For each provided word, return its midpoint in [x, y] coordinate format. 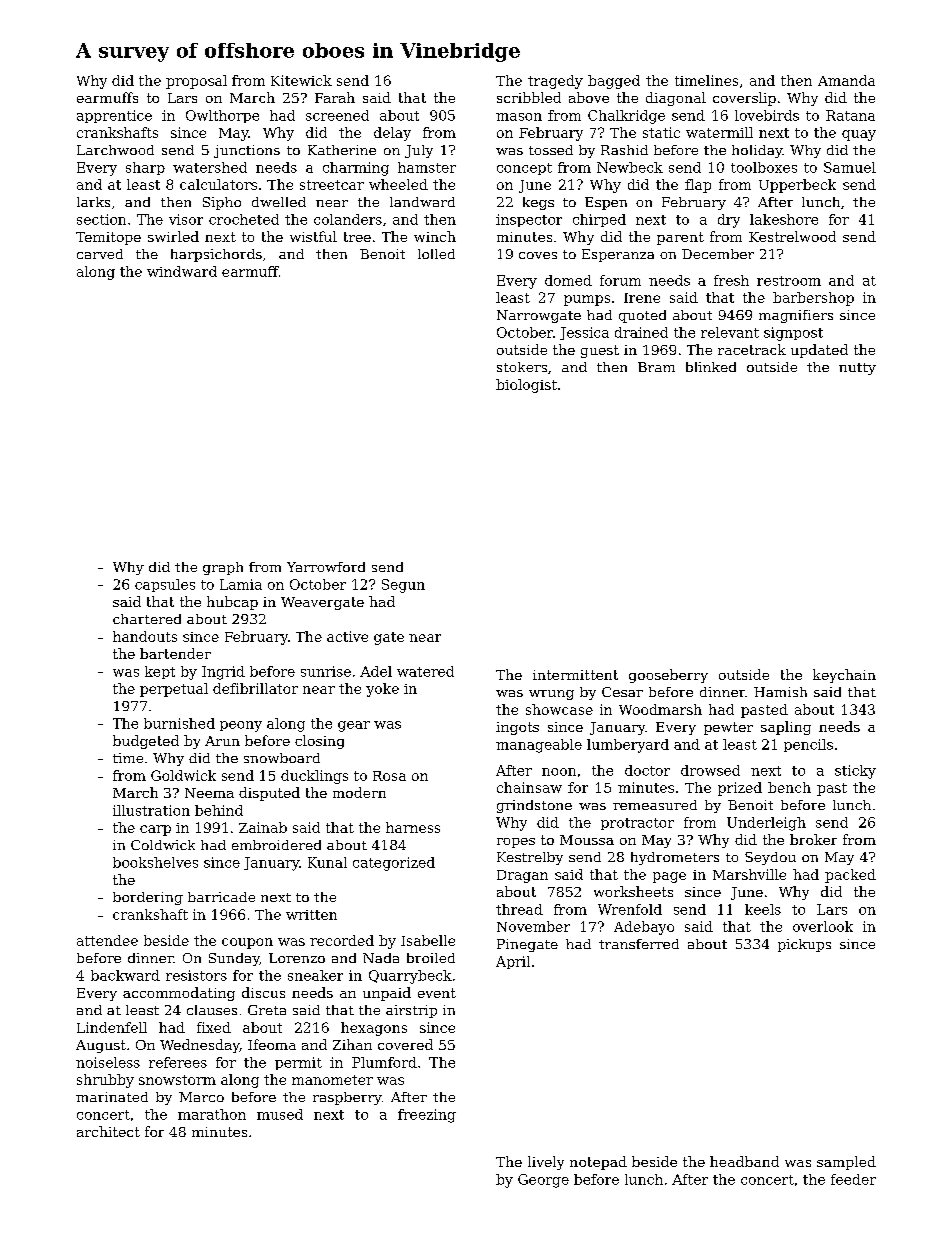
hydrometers [675, 858]
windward [182, 271]
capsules [165, 585]
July [419, 151]
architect [108, 1131]
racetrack [752, 349]
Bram [656, 367]
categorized [394, 864]
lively [546, 1163]
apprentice [114, 116]
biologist [526, 386]
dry [729, 221]
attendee [107, 940]
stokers [522, 367]
